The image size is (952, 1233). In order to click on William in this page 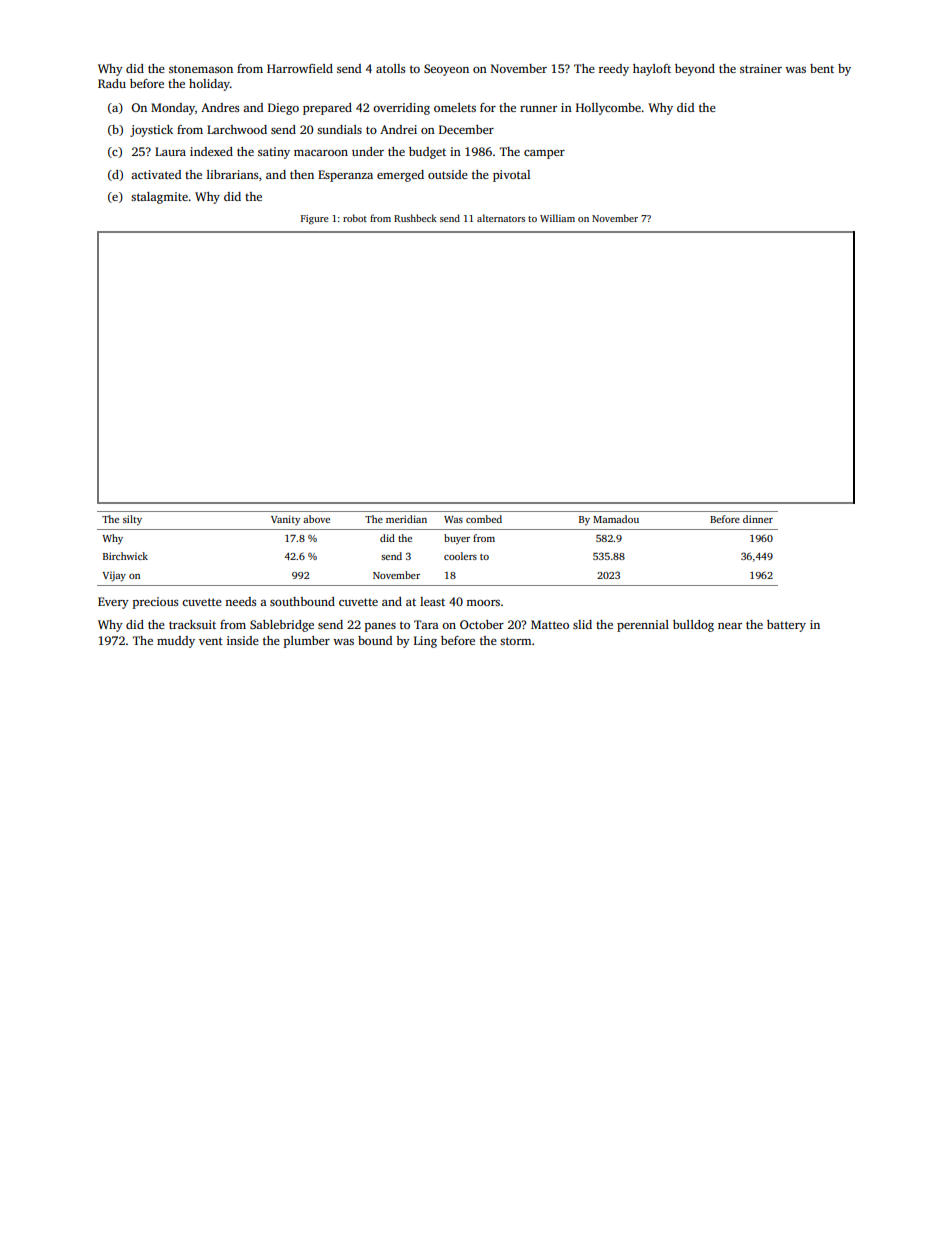, I will do `click(557, 218)`.
